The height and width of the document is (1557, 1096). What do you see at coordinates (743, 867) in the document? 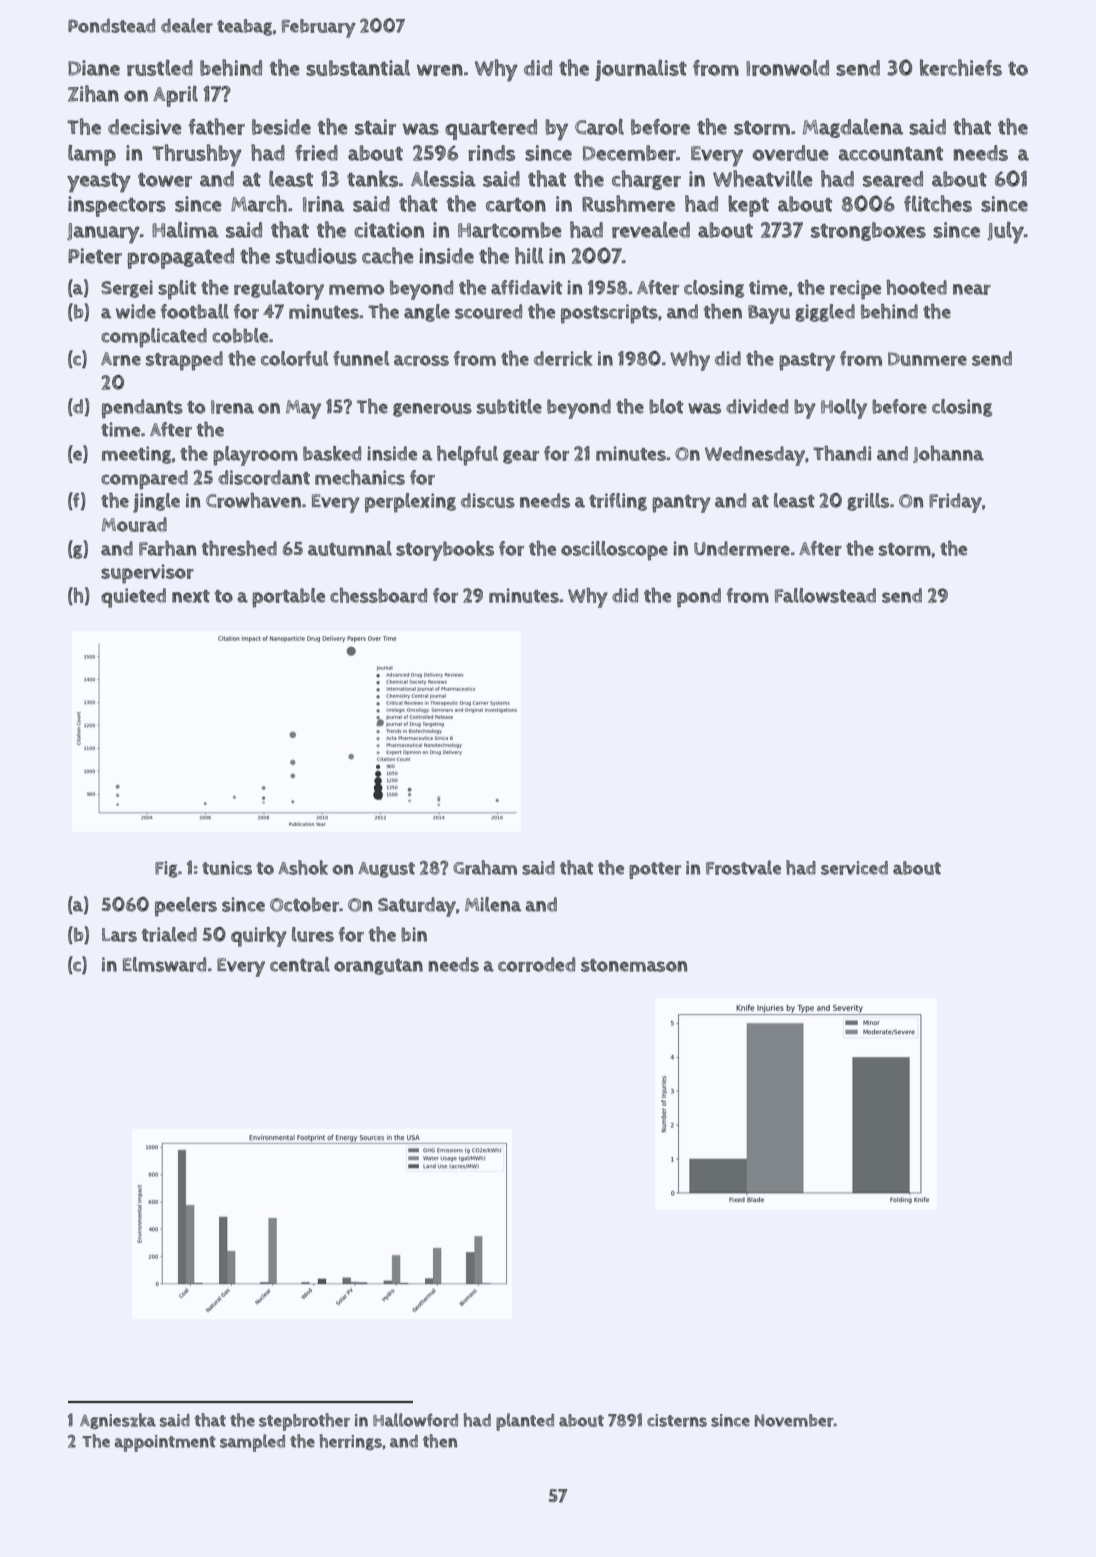
I see `Frostvale` at bounding box center [743, 867].
